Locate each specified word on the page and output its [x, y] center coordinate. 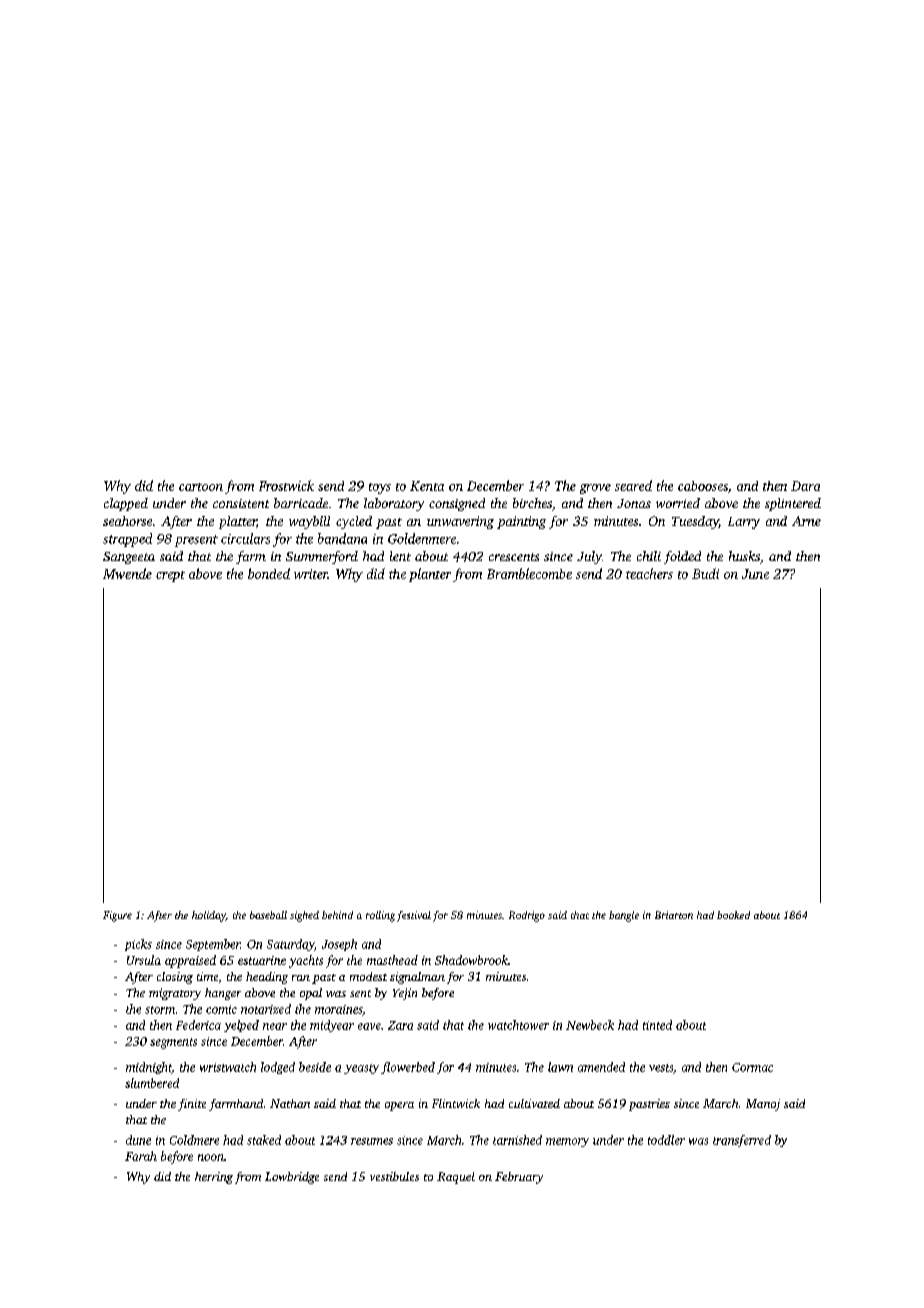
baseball [268, 915]
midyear [332, 1026]
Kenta [427, 486]
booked [733, 915]
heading [267, 978]
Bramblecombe [529, 573]
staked [264, 1140]
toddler [666, 1140]
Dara [805, 486]
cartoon [201, 487]
